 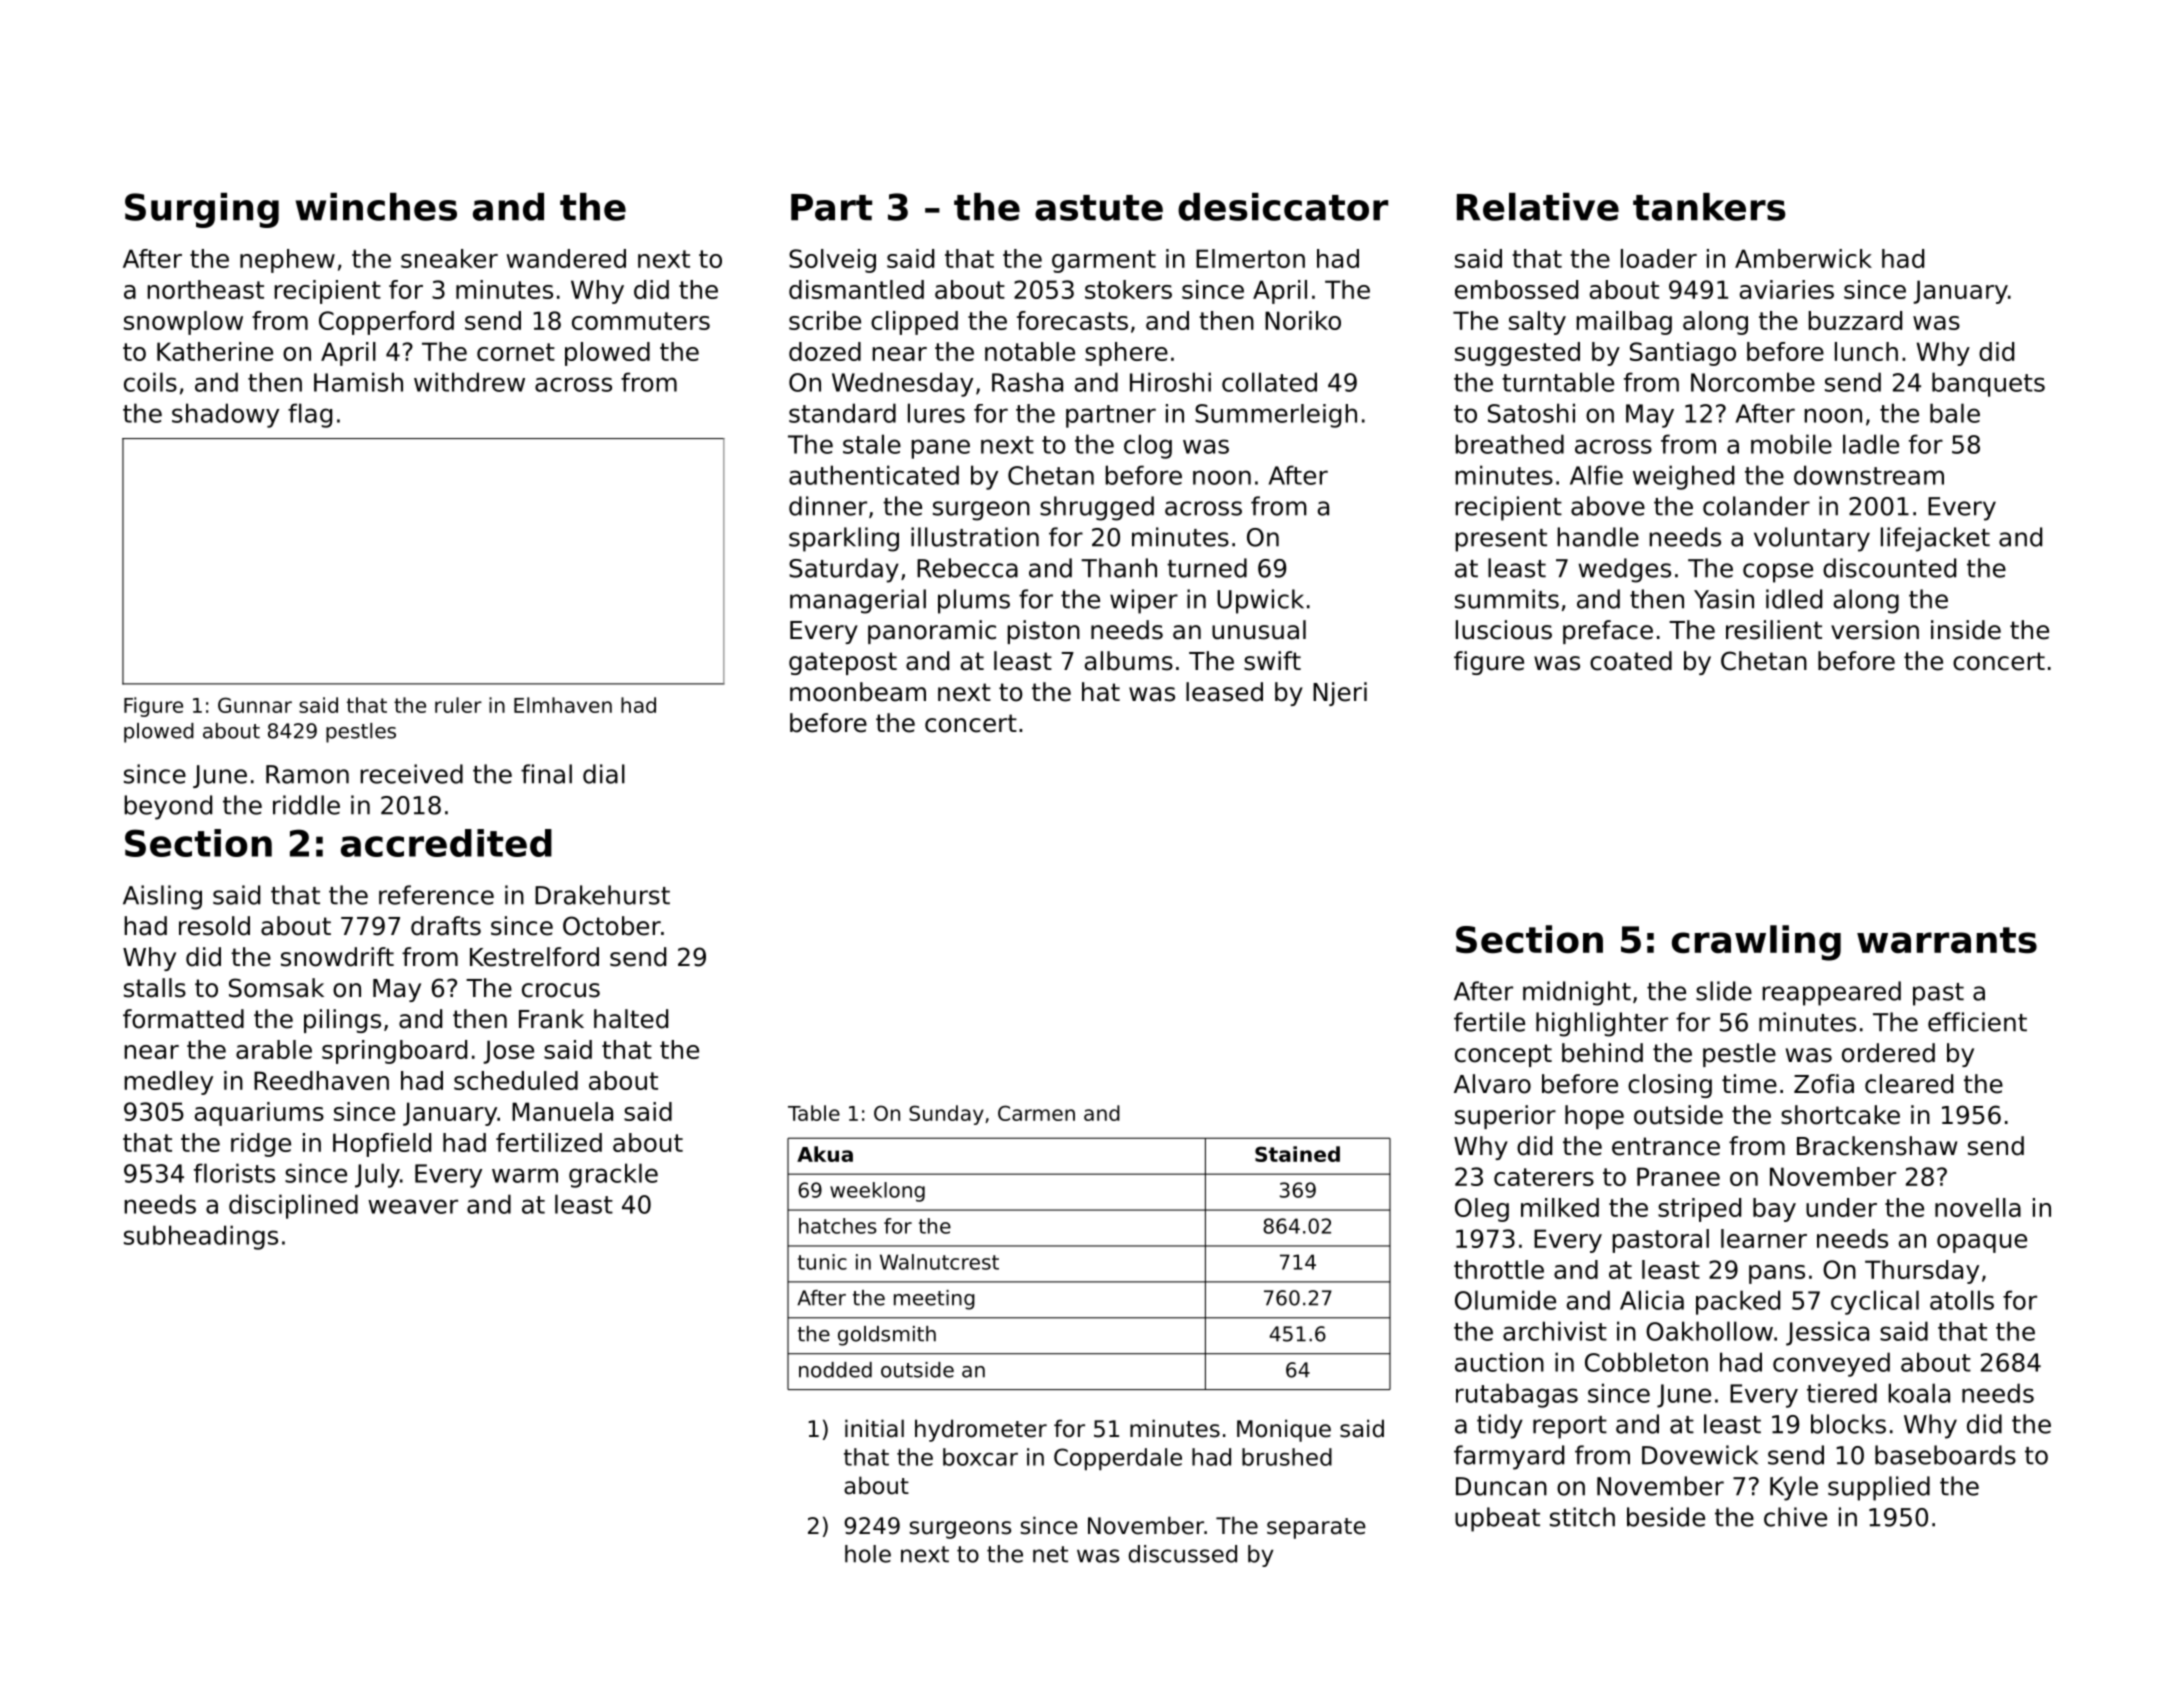 What do you see at coordinates (413, 1206) in the image?
I see `weaver` at bounding box center [413, 1206].
